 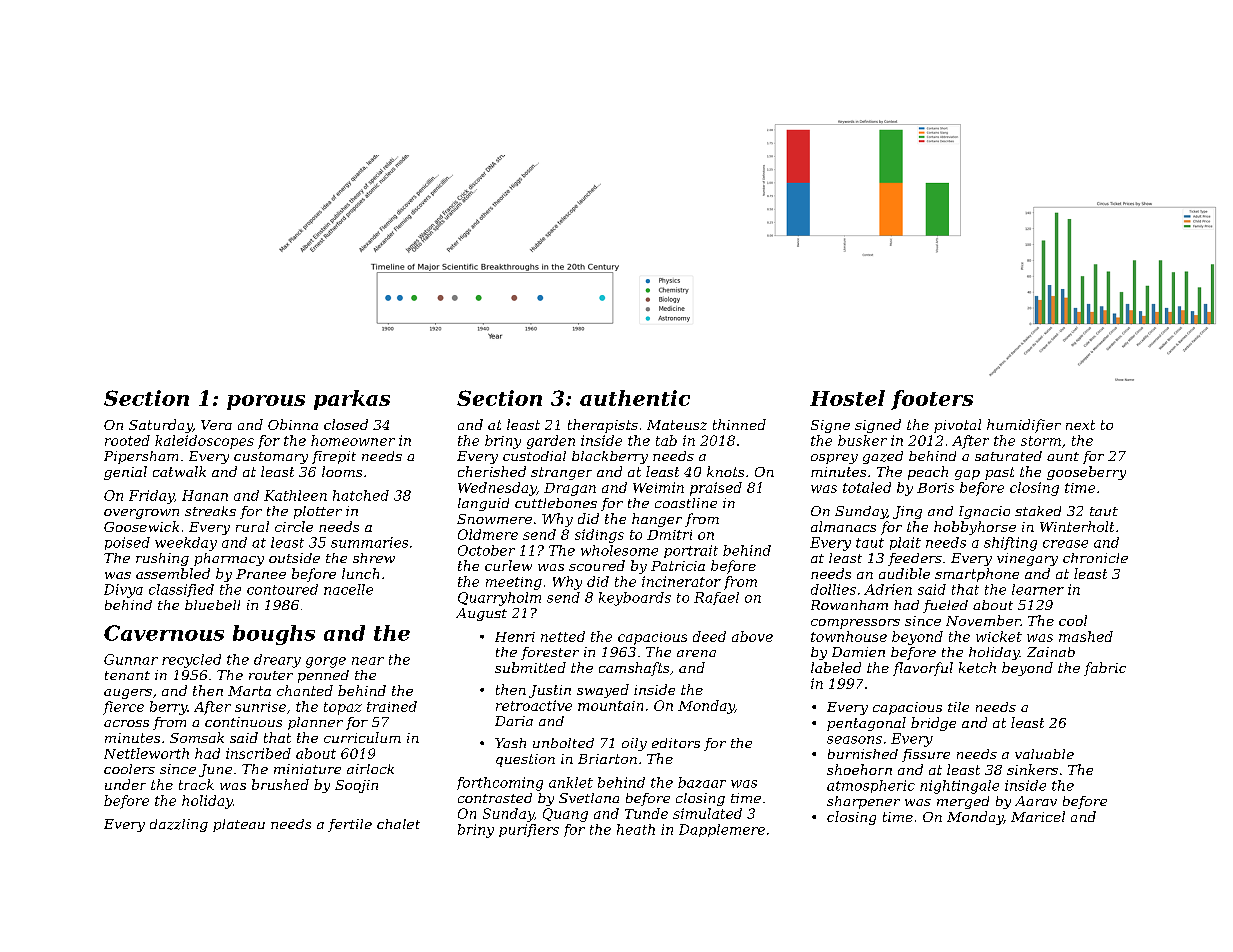 What do you see at coordinates (179, 471) in the screenshot?
I see `catwalk` at bounding box center [179, 471].
